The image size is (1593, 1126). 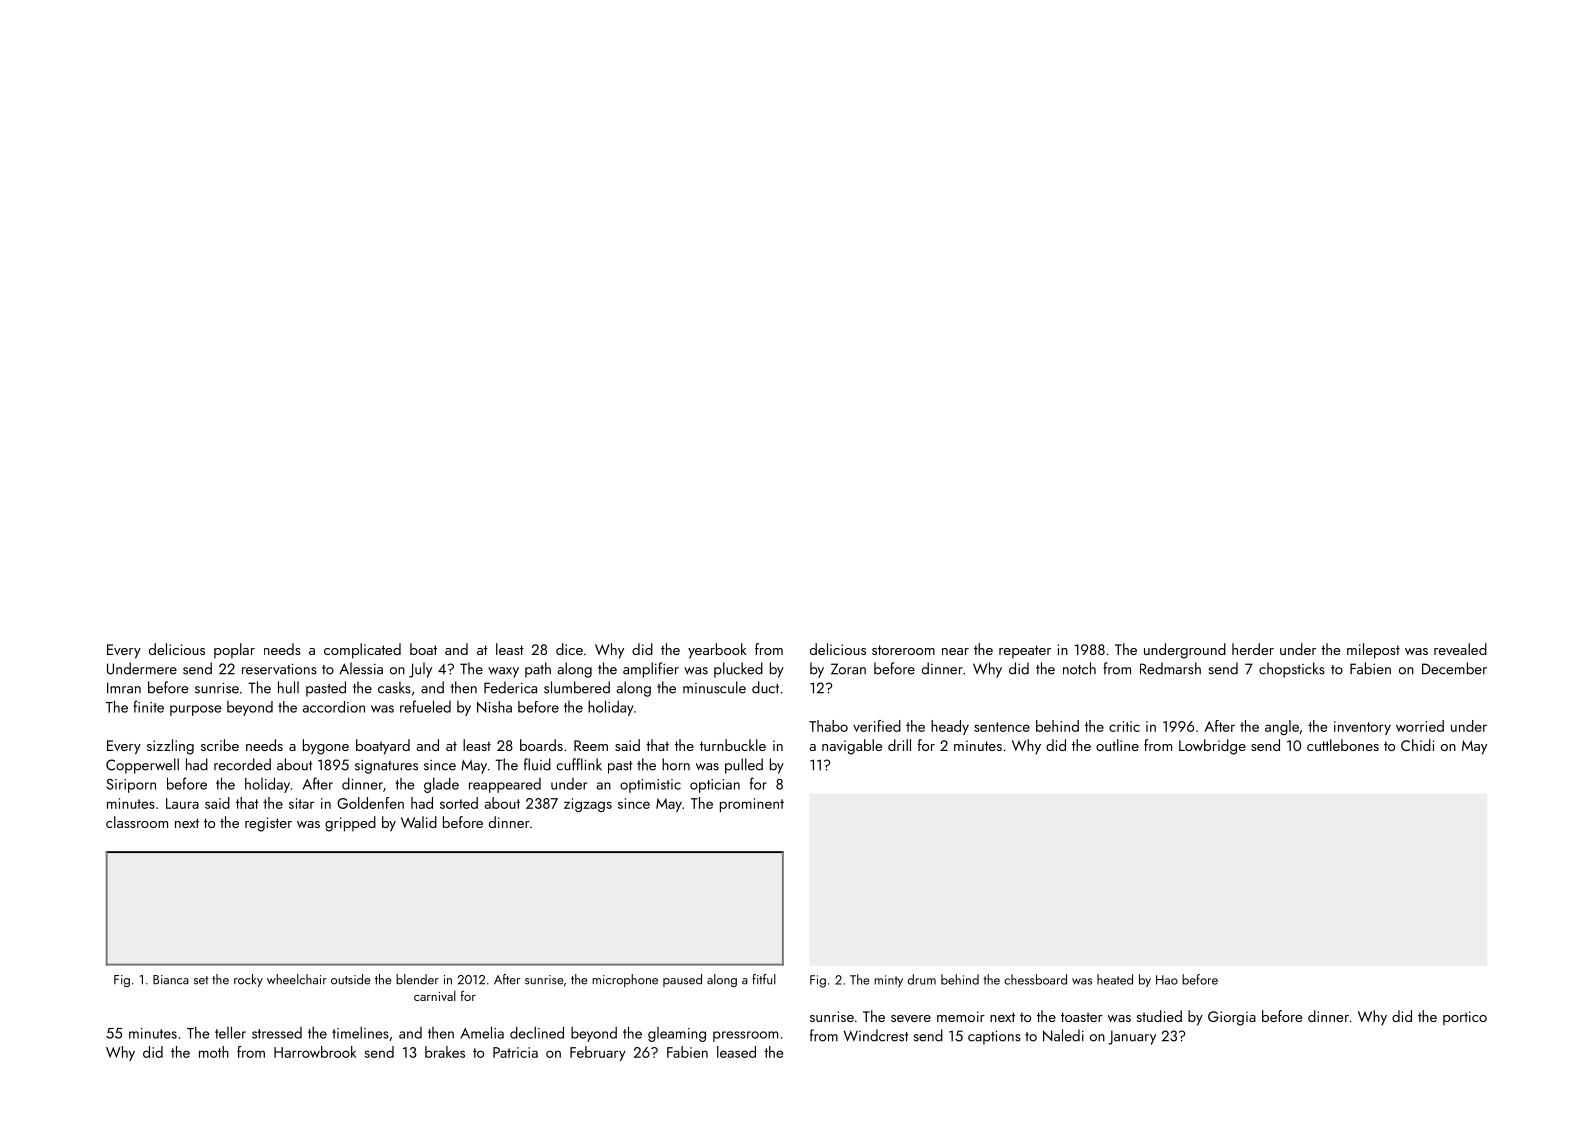 What do you see at coordinates (921, 979) in the document?
I see `drum` at bounding box center [921, 979].
